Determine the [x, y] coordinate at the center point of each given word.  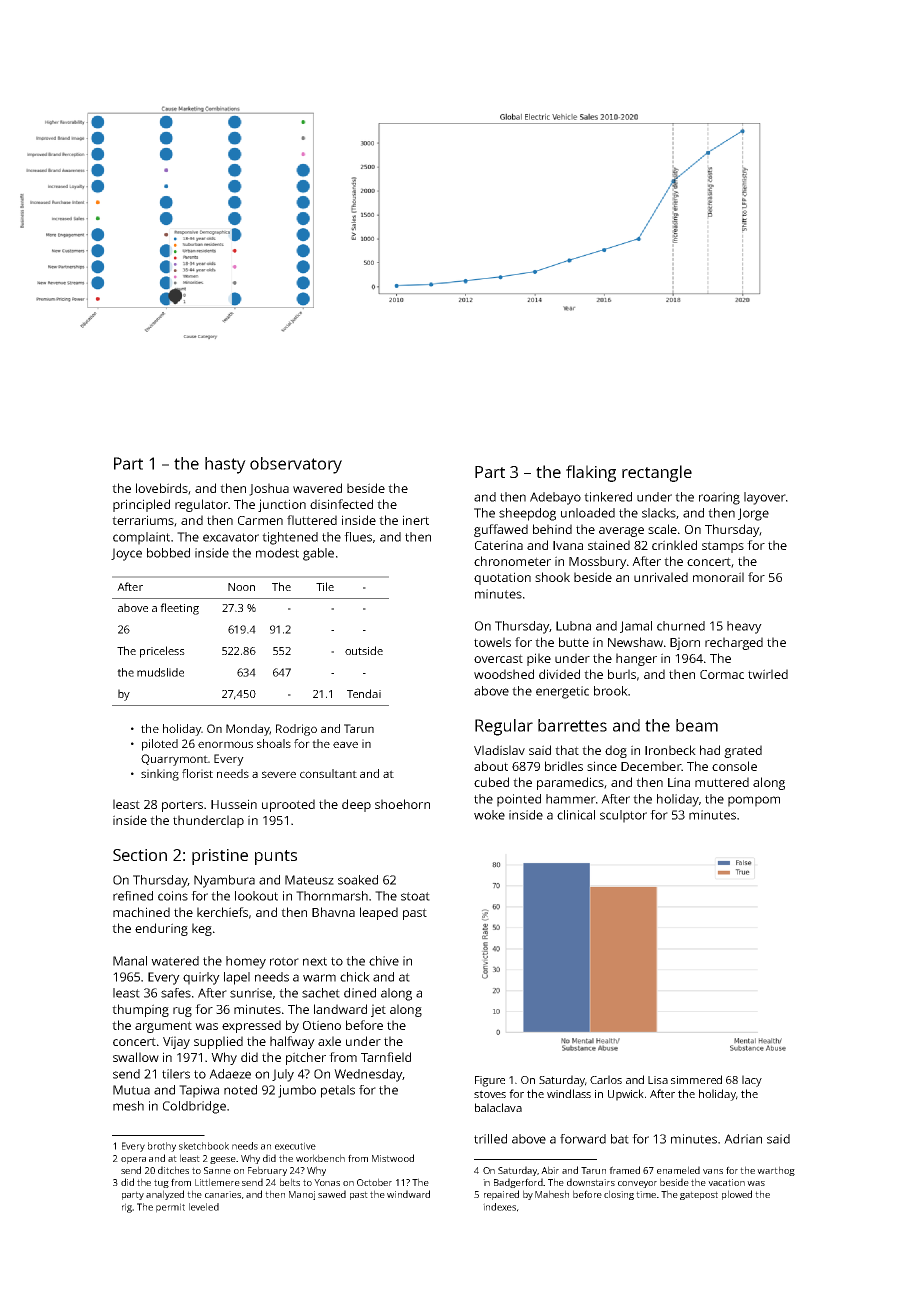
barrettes [572, 725]
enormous [225, 744]
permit [170, 1208]
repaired [501, 1195]
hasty [225, 465]
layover [765, 498]
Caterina [499, 545]
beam [697, 725]
